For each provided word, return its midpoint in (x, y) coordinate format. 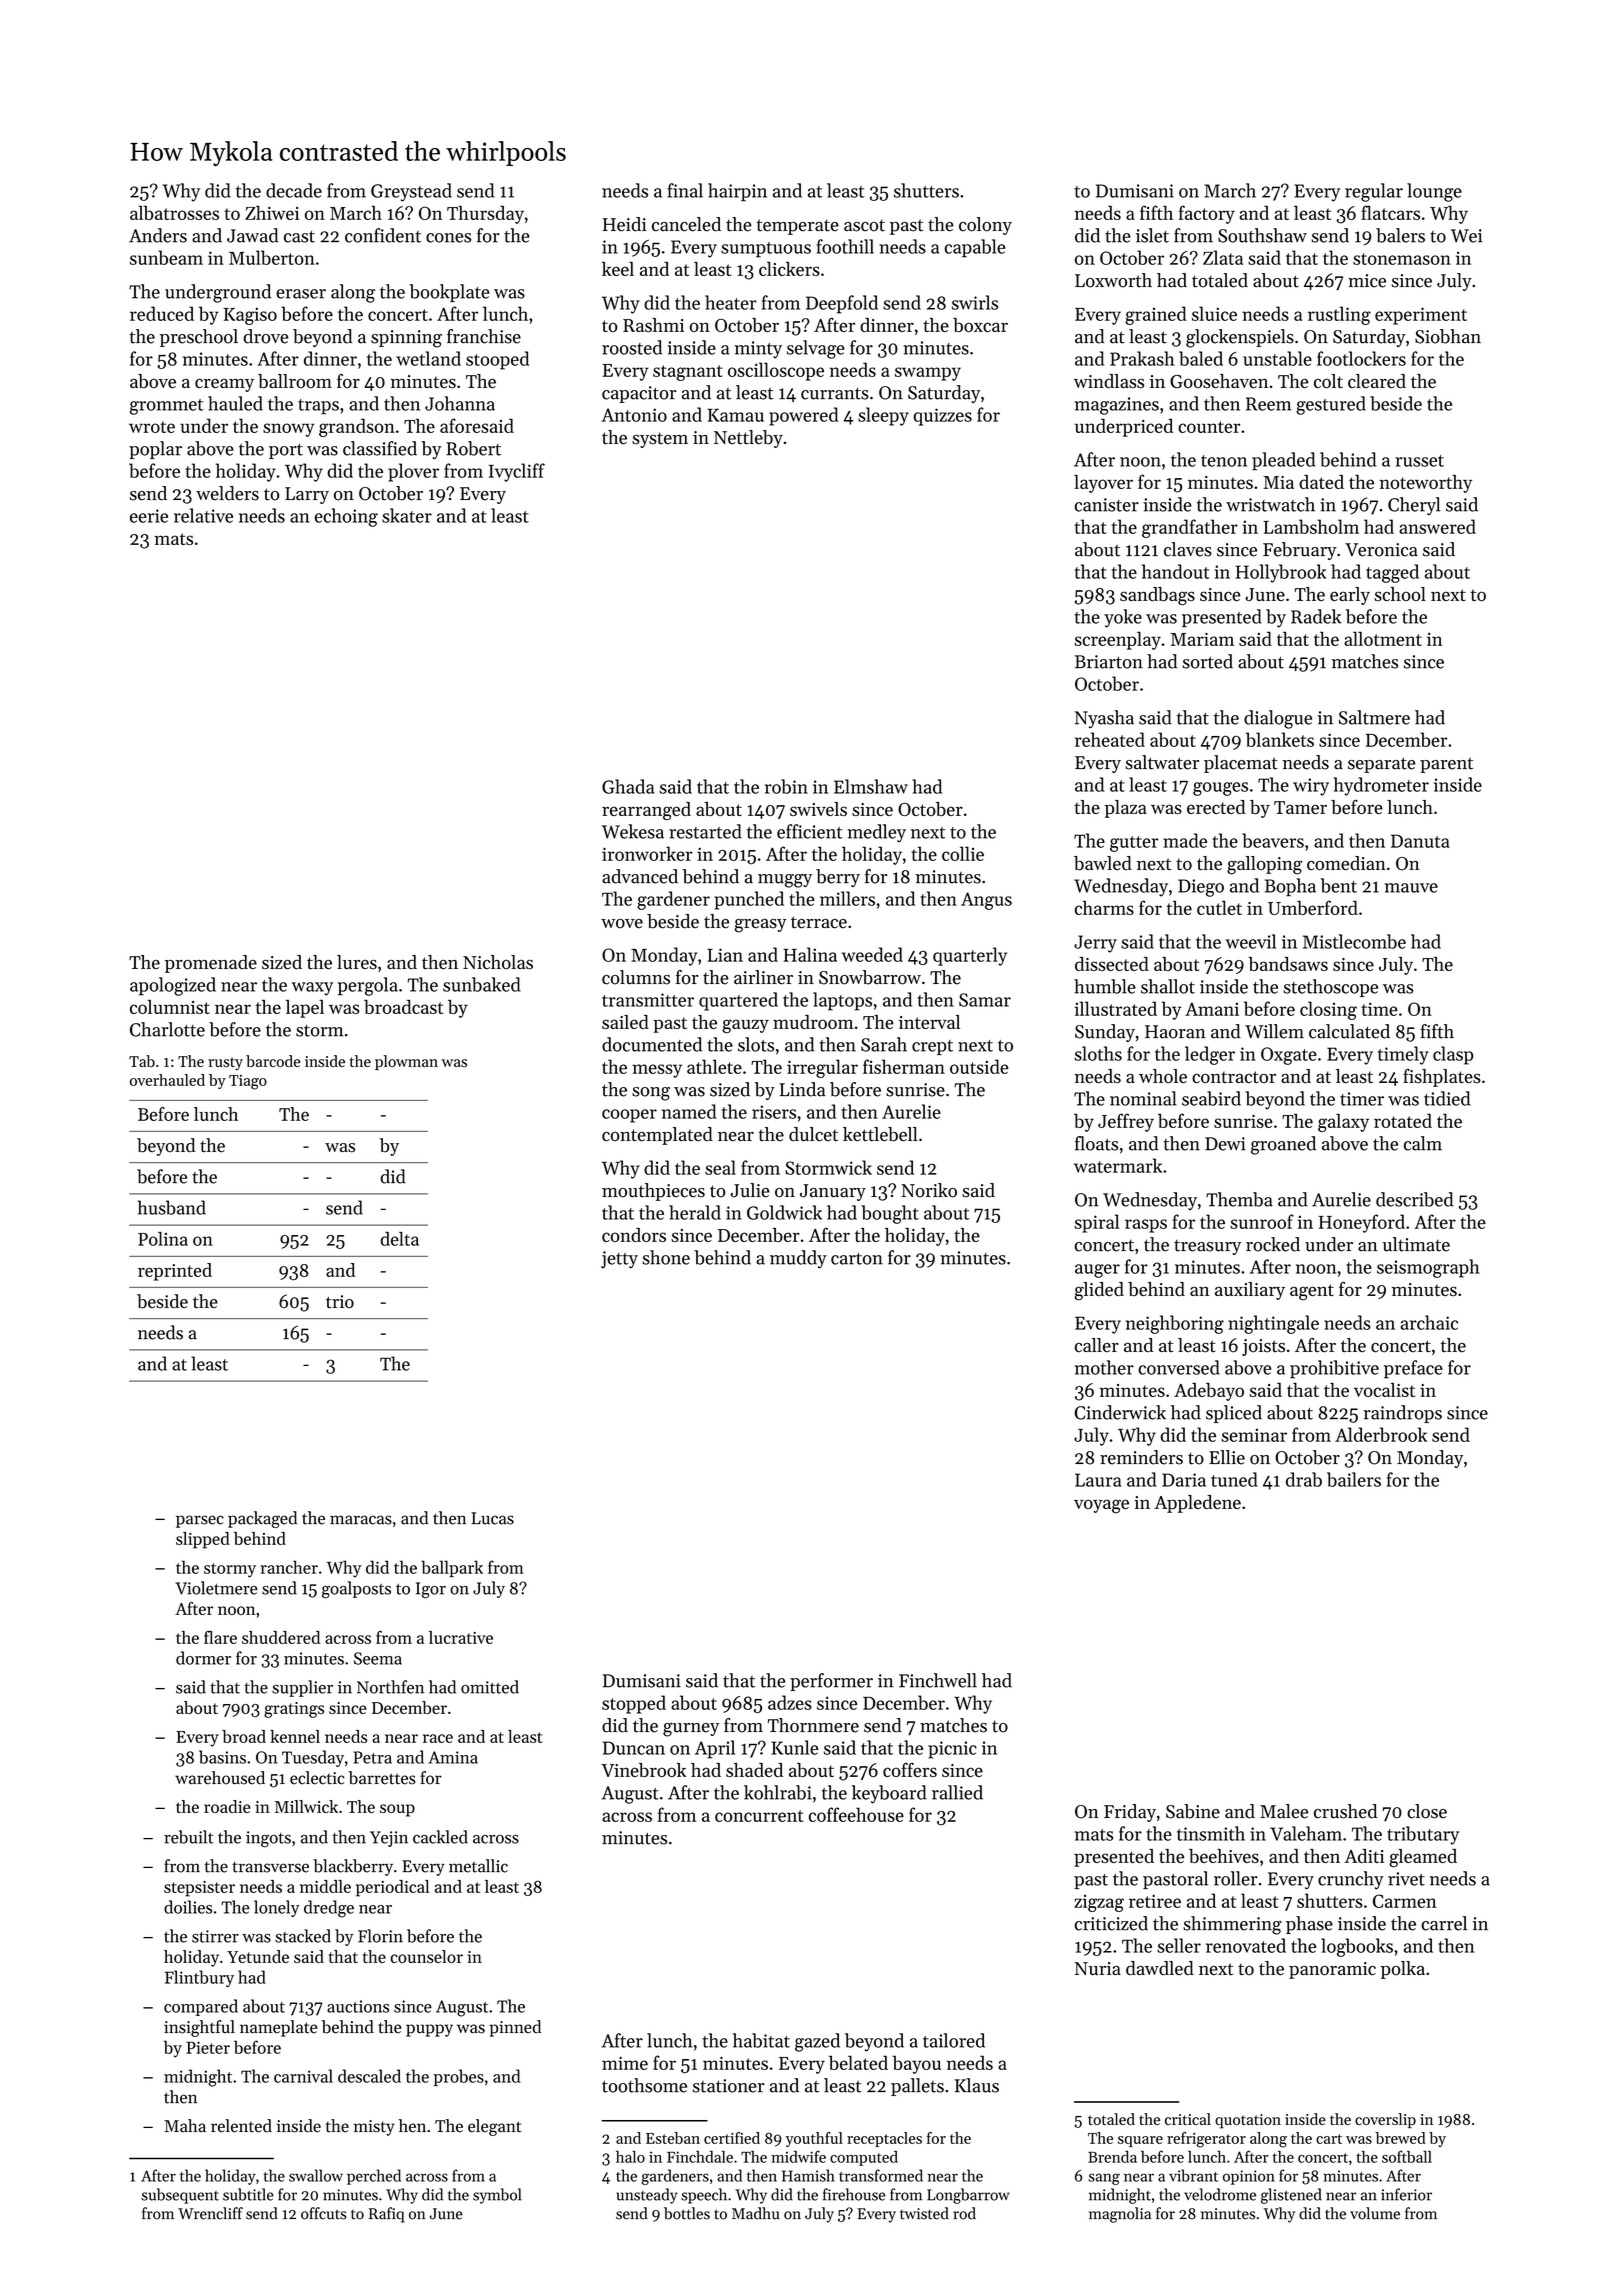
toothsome (644, 2085)
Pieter (208, 2047)
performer (831, 1682)
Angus (986, 901)
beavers (1273, 840)
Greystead (411, 192)
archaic (1429, 1322)
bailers (1354, 1479)
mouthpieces (653, 1192)
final (685, 190)
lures (357, 962)
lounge (1434, 192)
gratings (294, 1710)
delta (400, 1239)
